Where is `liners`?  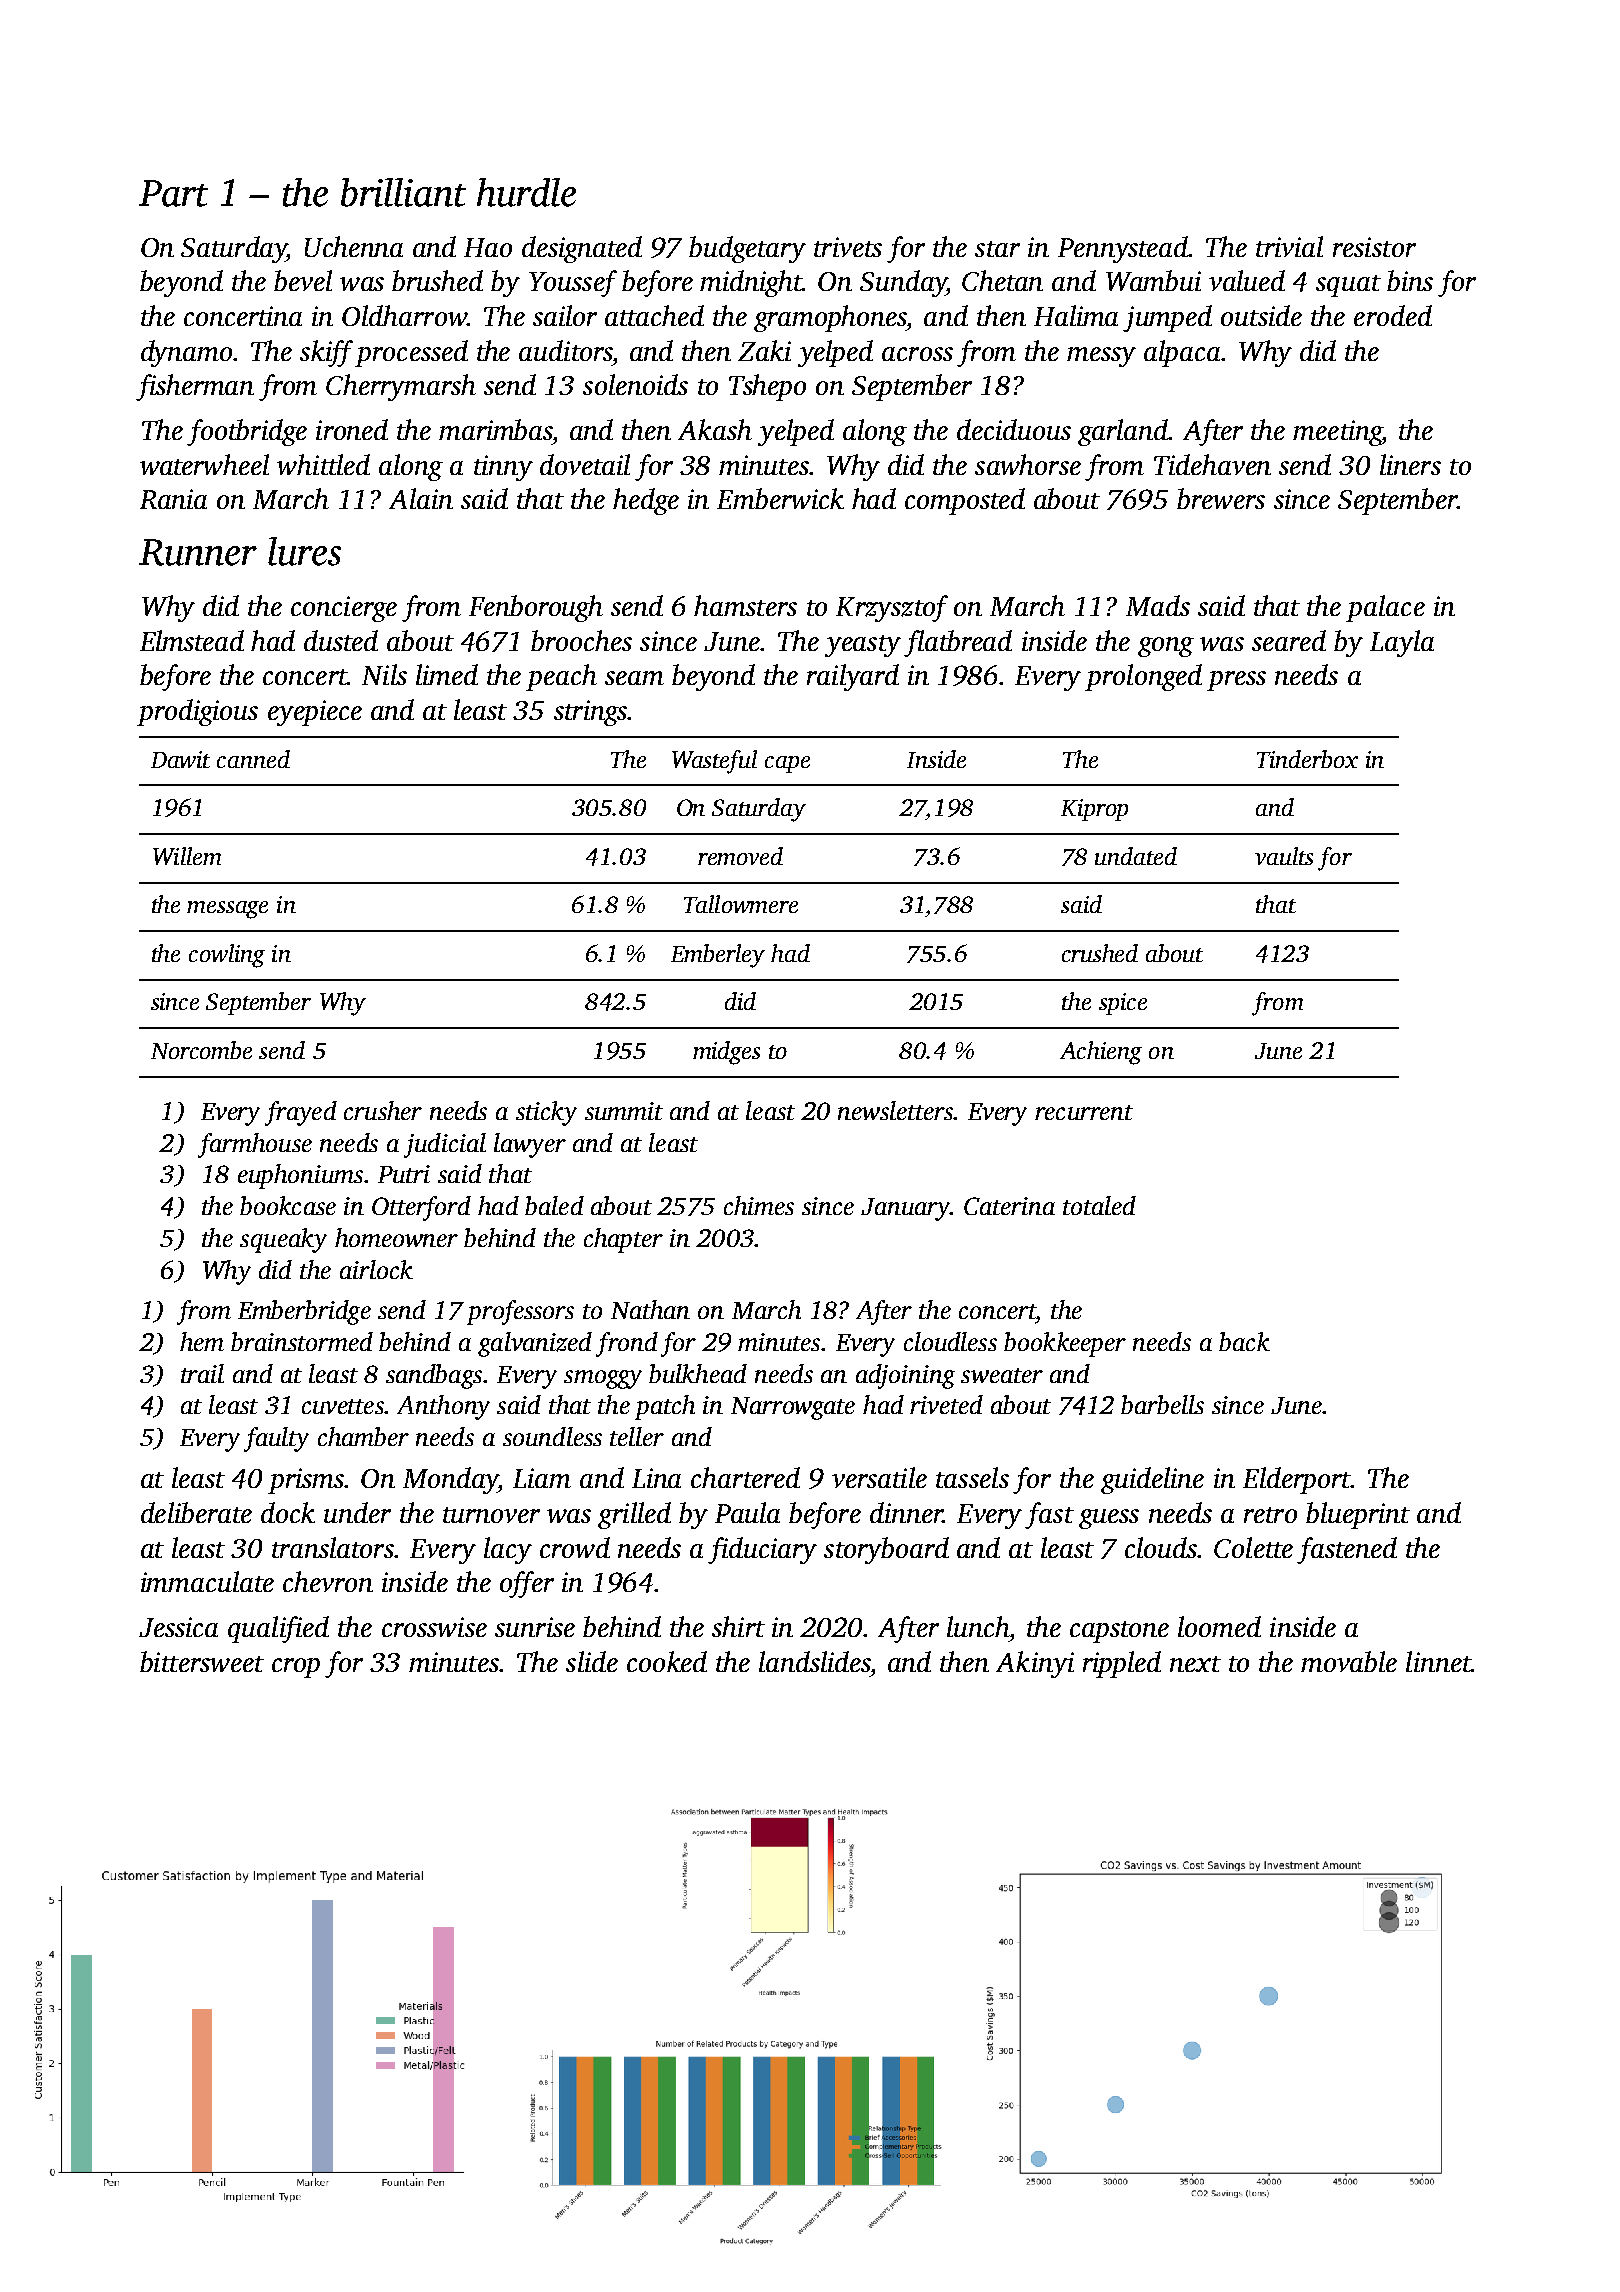
liners is located at coordinates (1410, 464).
